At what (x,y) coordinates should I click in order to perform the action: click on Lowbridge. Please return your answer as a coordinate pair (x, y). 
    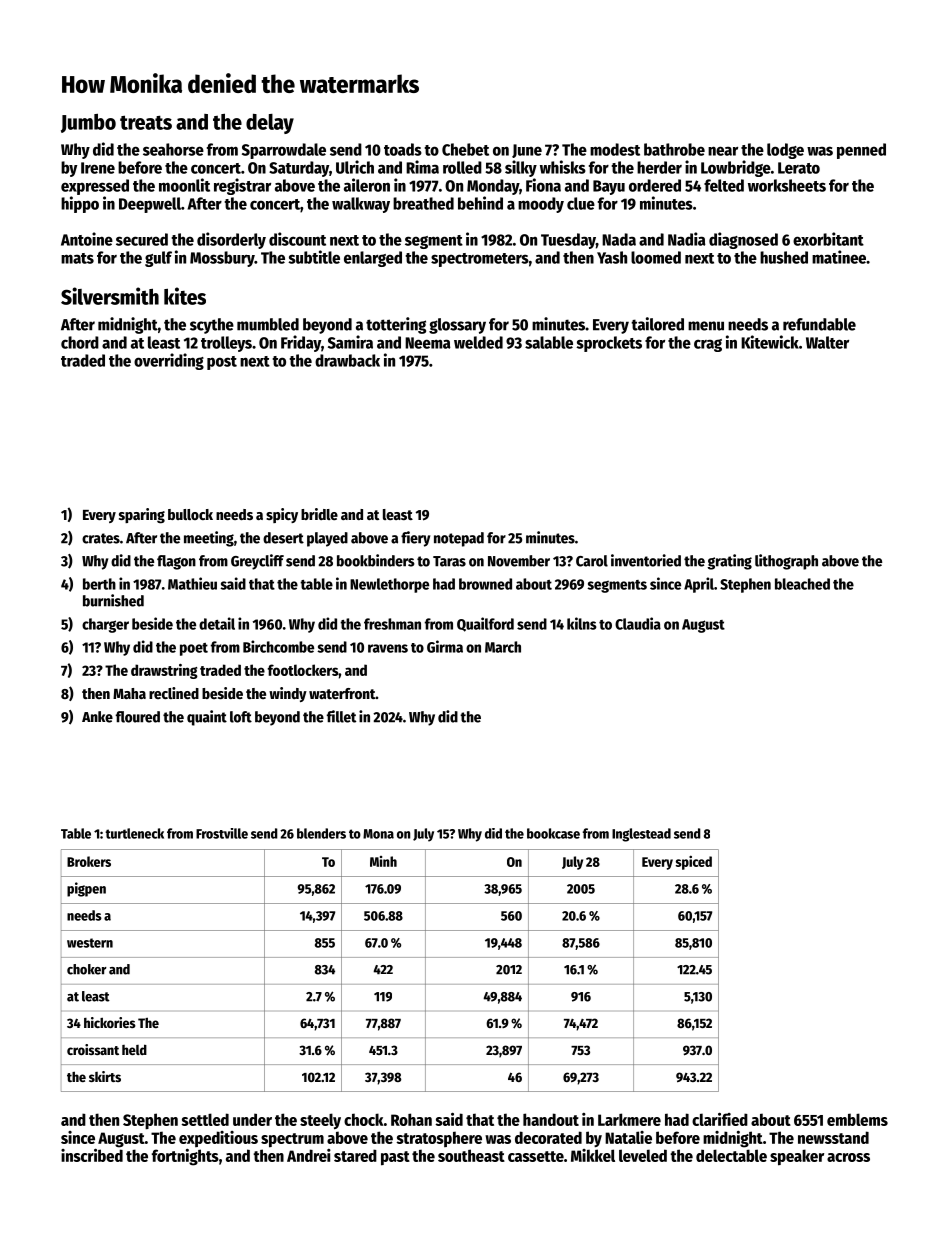
    Looking at the image, I should click on (736, 168).
